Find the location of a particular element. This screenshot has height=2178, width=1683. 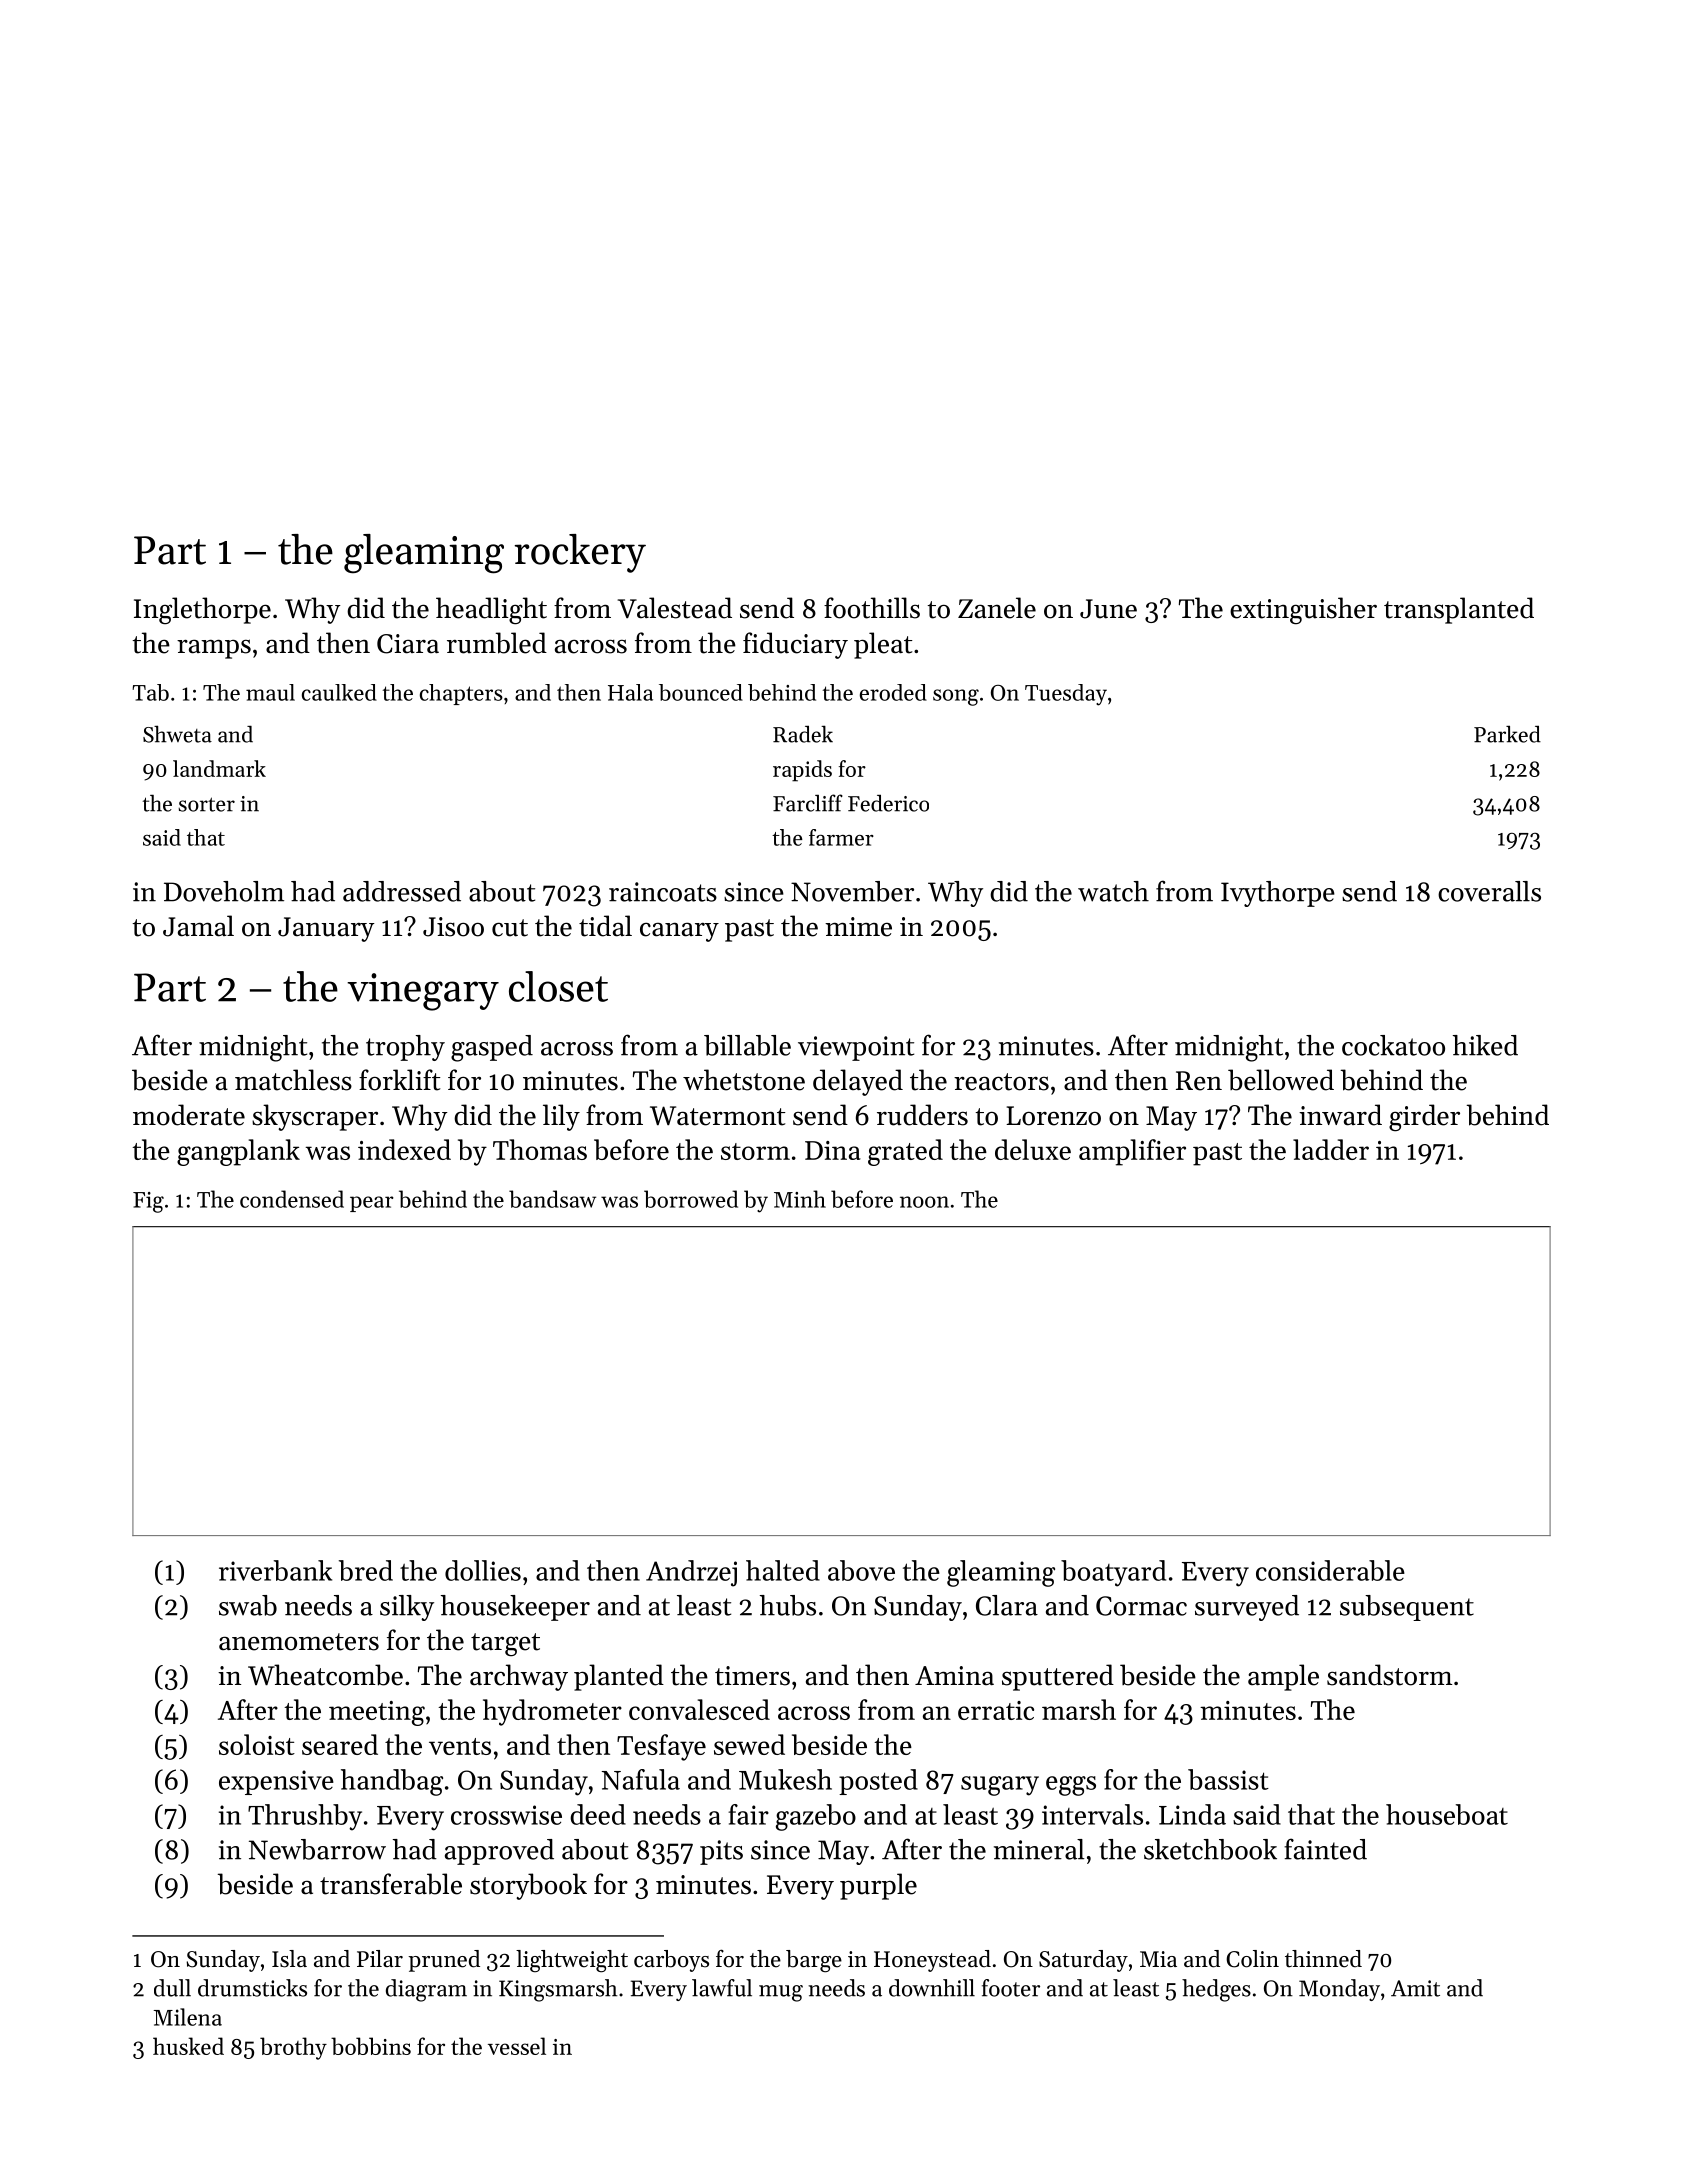

Federico is located at coordinates (888, 803).
